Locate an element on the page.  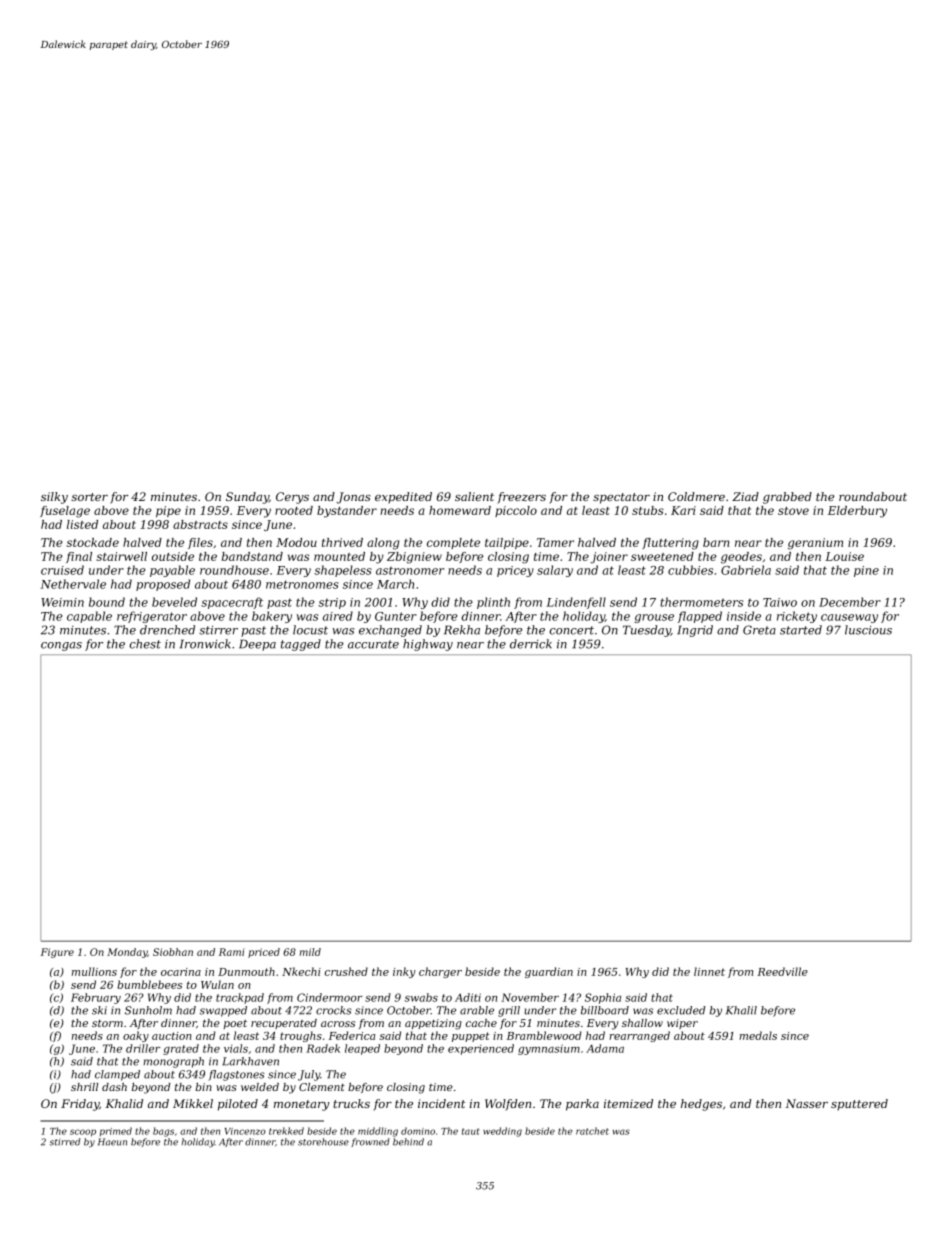
Coldmere is located at coordinates (696, 496).
